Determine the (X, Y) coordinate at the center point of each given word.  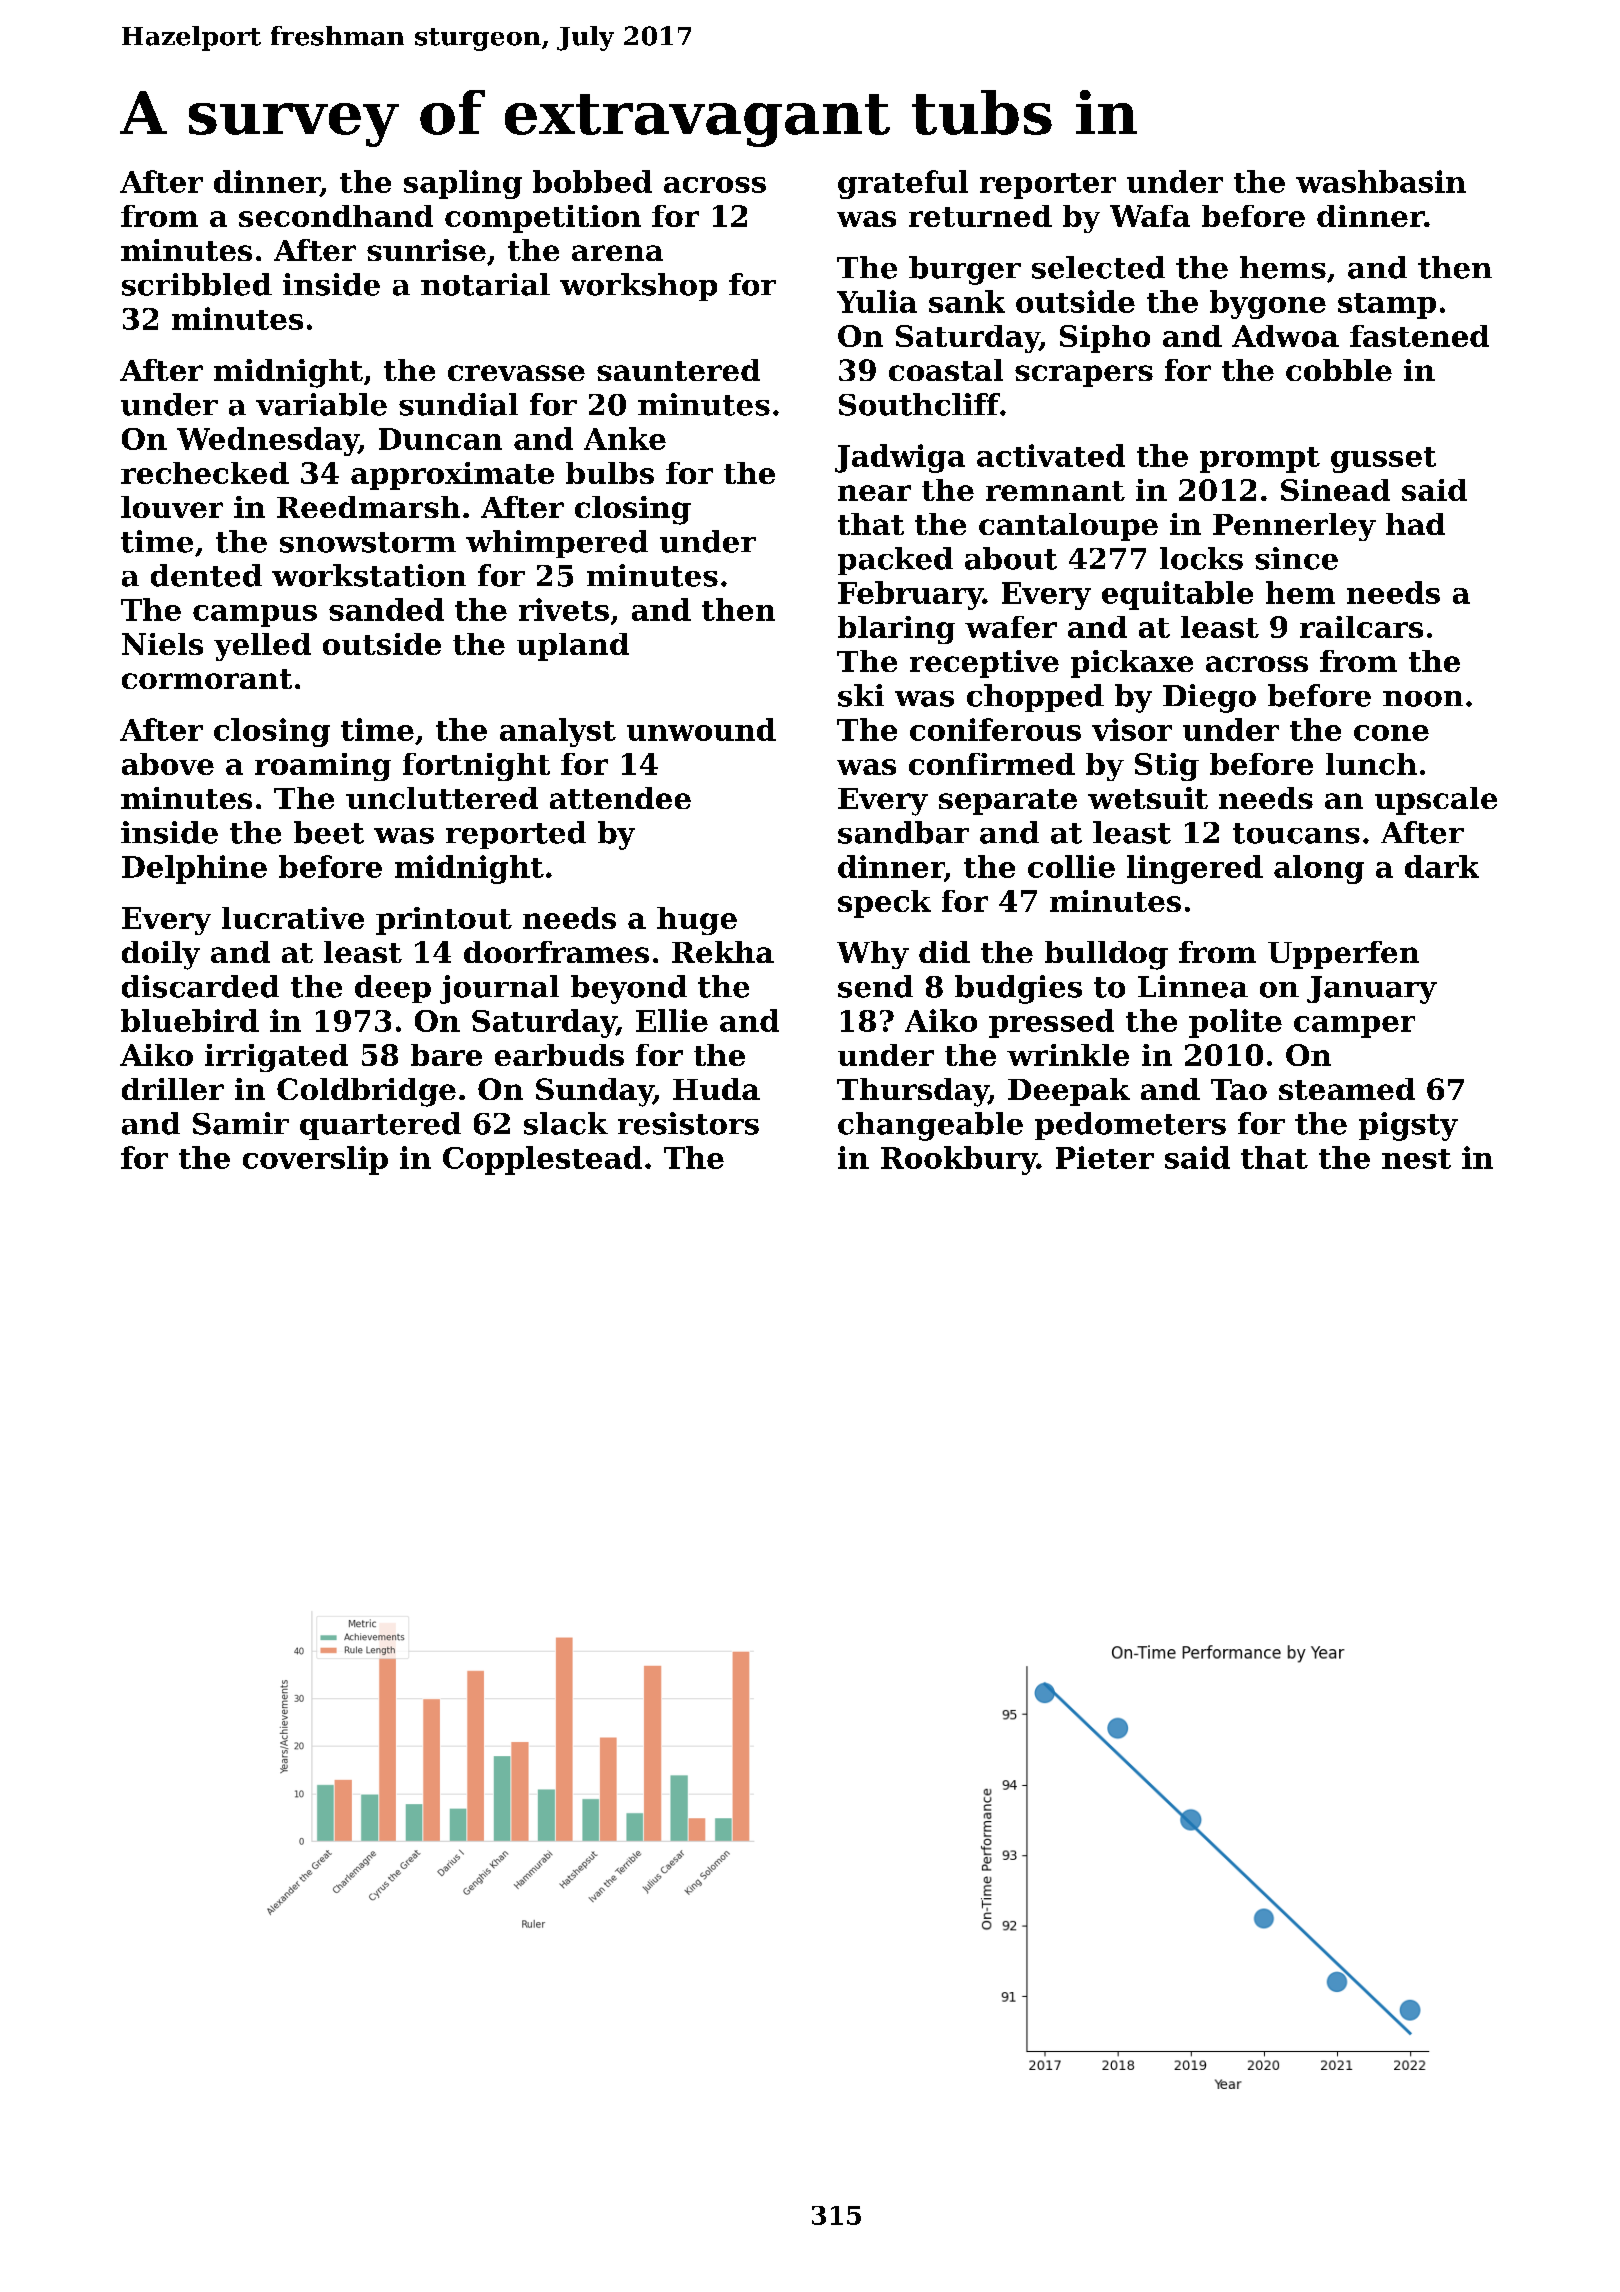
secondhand (336, 216)
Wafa (1150, 216)
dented (206, 575)
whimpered (557, 544)
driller (173, 1089)
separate (1008, 802)
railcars (1361, 627)
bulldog (1106, 955)
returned (980, 216)
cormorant (207, 679)
